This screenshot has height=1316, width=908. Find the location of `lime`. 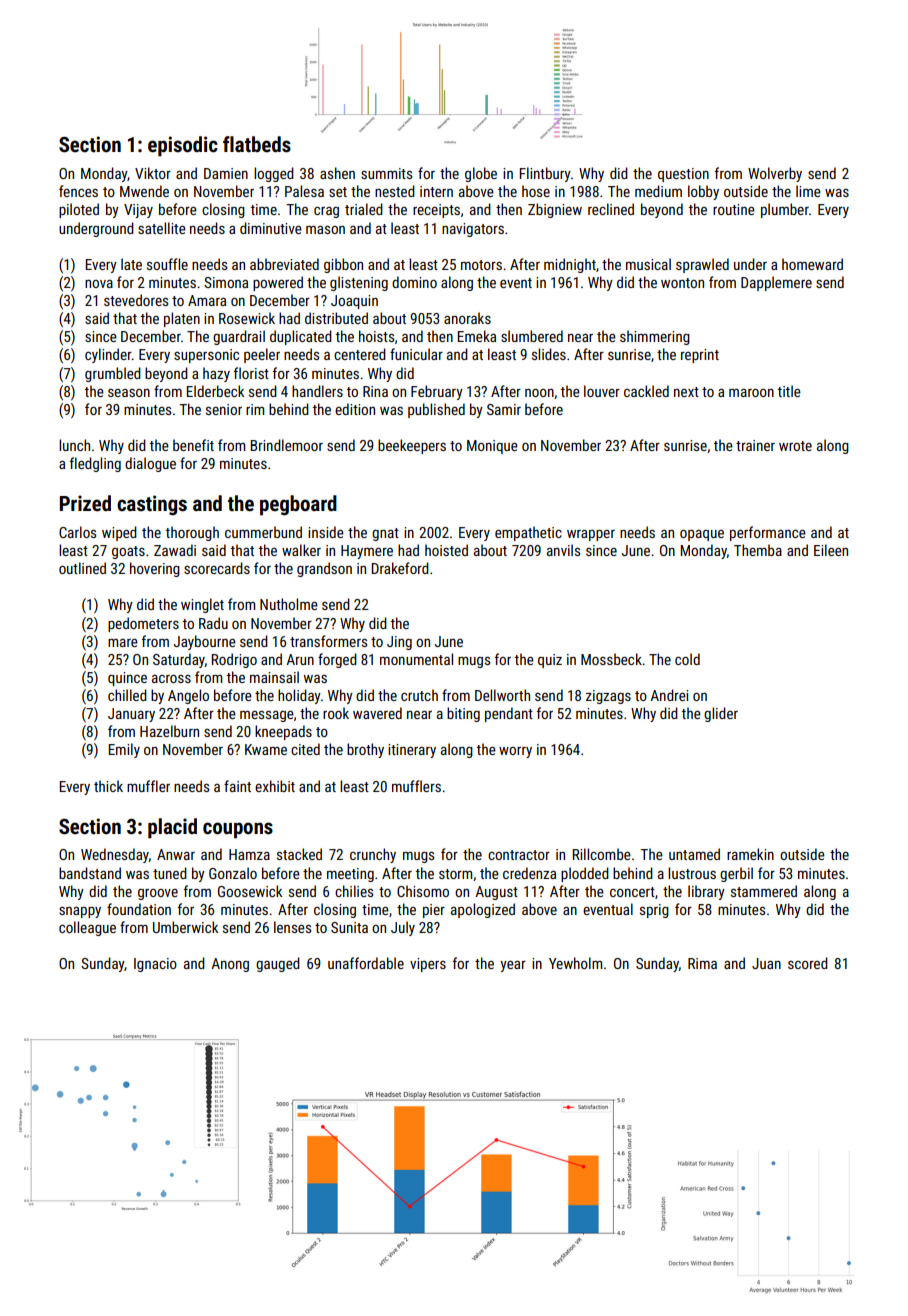

lime is located at coordinates (808, 191).
